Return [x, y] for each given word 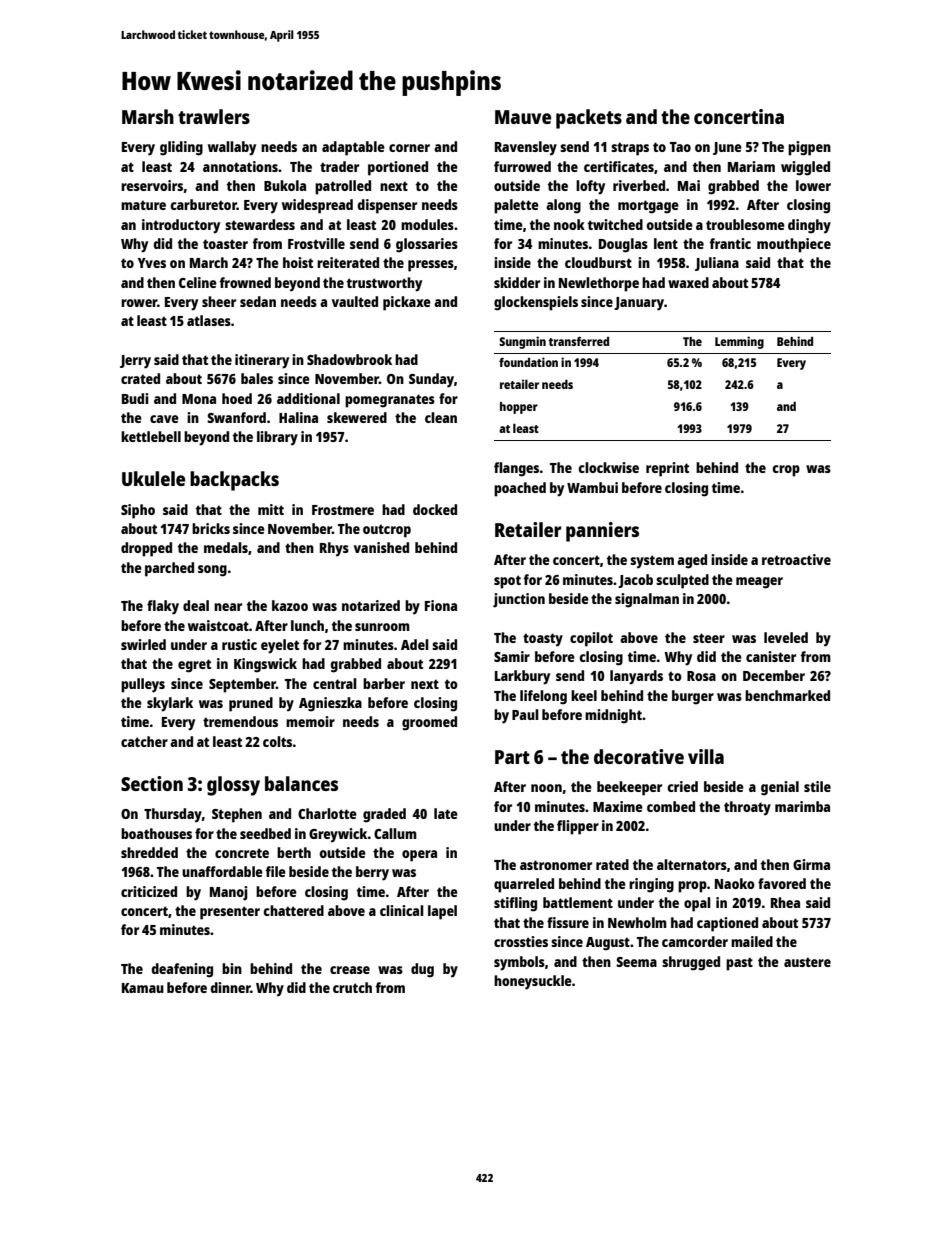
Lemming [739, 342]
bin [232, 968]
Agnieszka [330, 704]
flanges [516, 469]
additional [308, 398]
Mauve [523, 117]
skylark [170, 704]
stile [817, 786]
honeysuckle [533, 982]
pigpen [809, 148]
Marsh [148, 116]
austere [807, 962]
